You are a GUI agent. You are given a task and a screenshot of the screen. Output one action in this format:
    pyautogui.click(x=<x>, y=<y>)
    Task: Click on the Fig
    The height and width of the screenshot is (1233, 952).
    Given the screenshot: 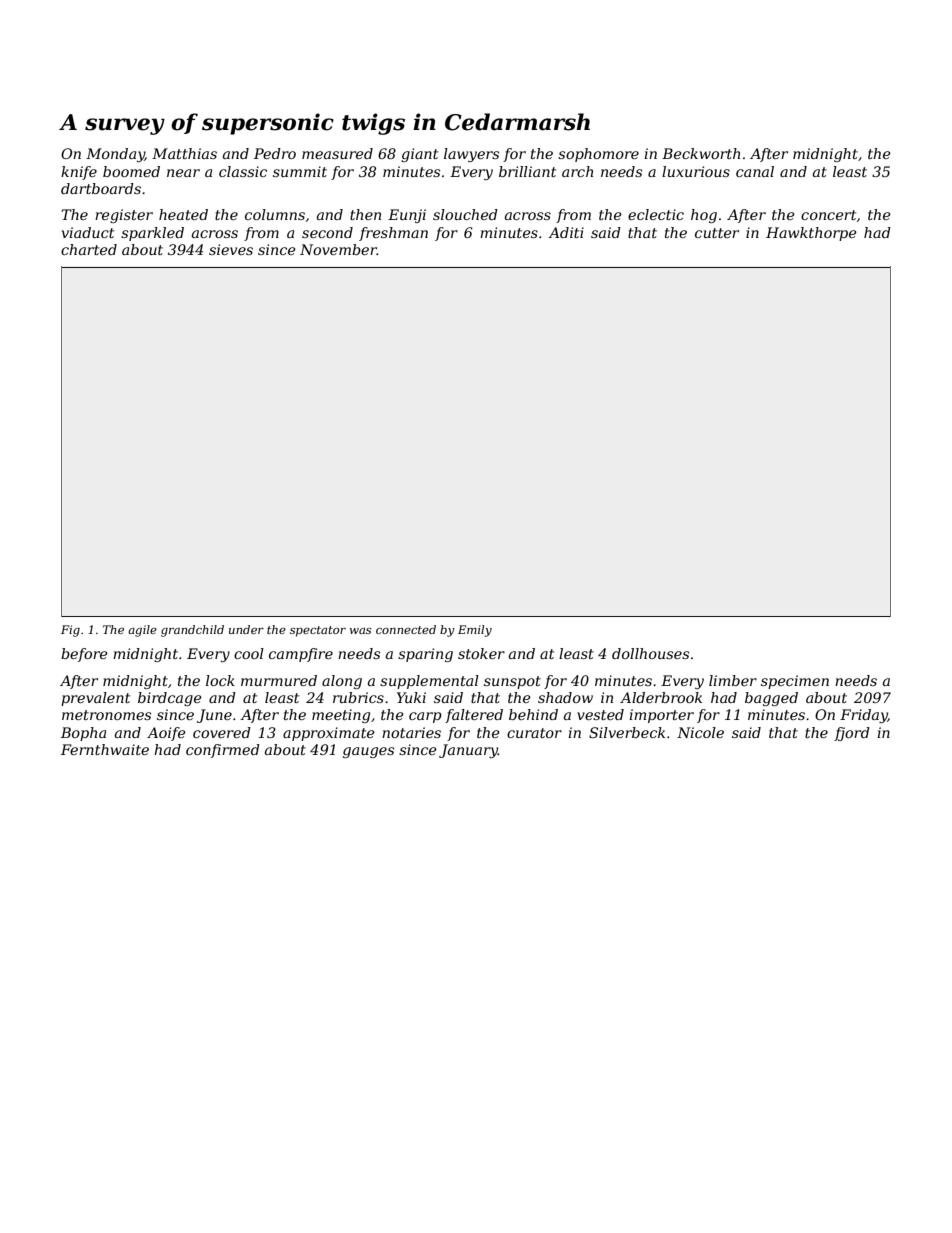 What is the action you would take?
    pyautogui.click(x=70, y=631)
